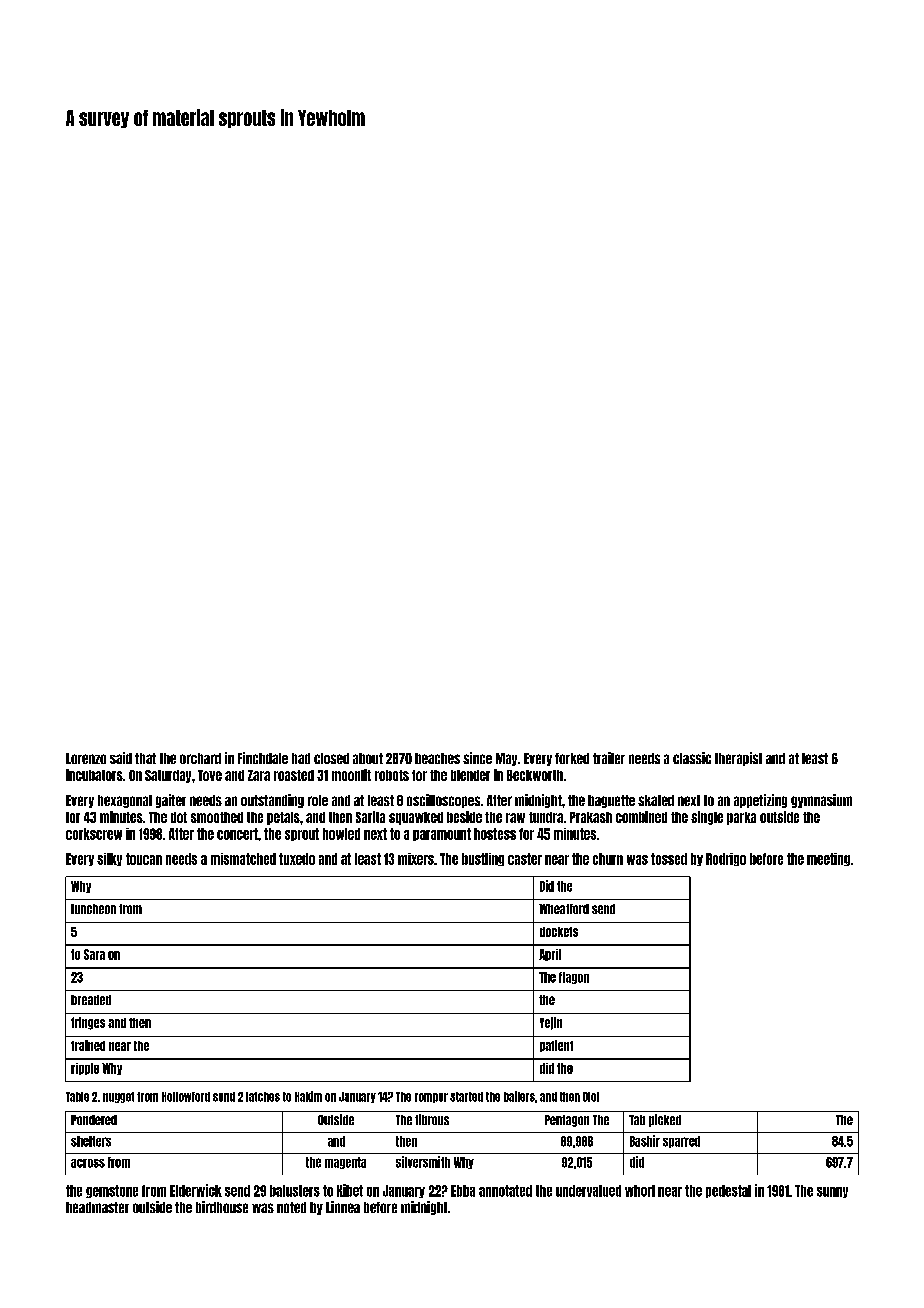  Describe the element at coordinates (656, 800) in the screenshot. I see `skated` at that location.
